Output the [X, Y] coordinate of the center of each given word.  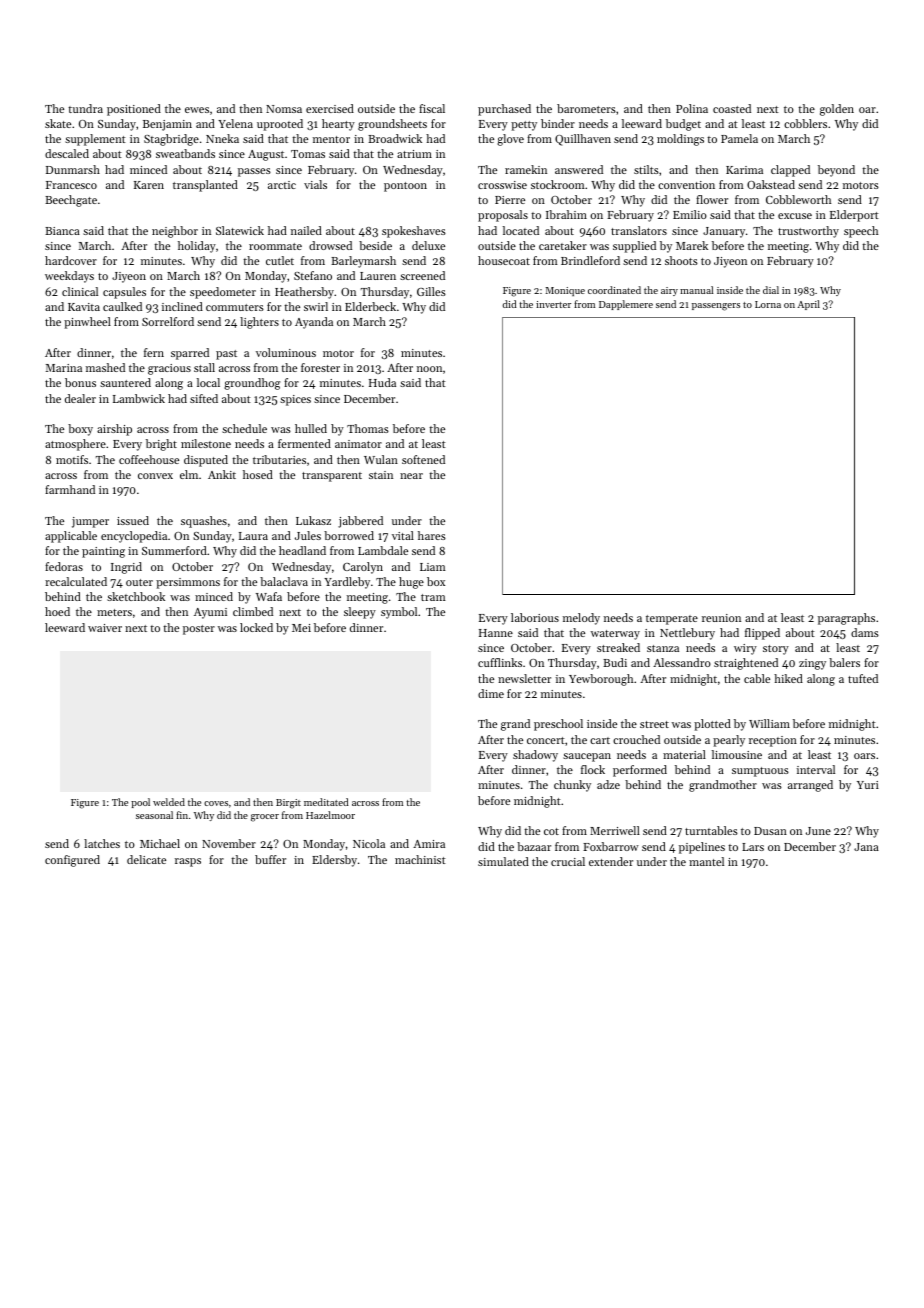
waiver [105, 628]
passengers [716, 307]
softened [423, 459]
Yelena [235, 123]
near [411, 476]
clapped [790, 171]
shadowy [535, 756]
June [818, 831]
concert [546, 740]
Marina [64, 368]
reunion [721, 618]
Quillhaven [583, 140]
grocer [265, 818]
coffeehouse [149, 459]
